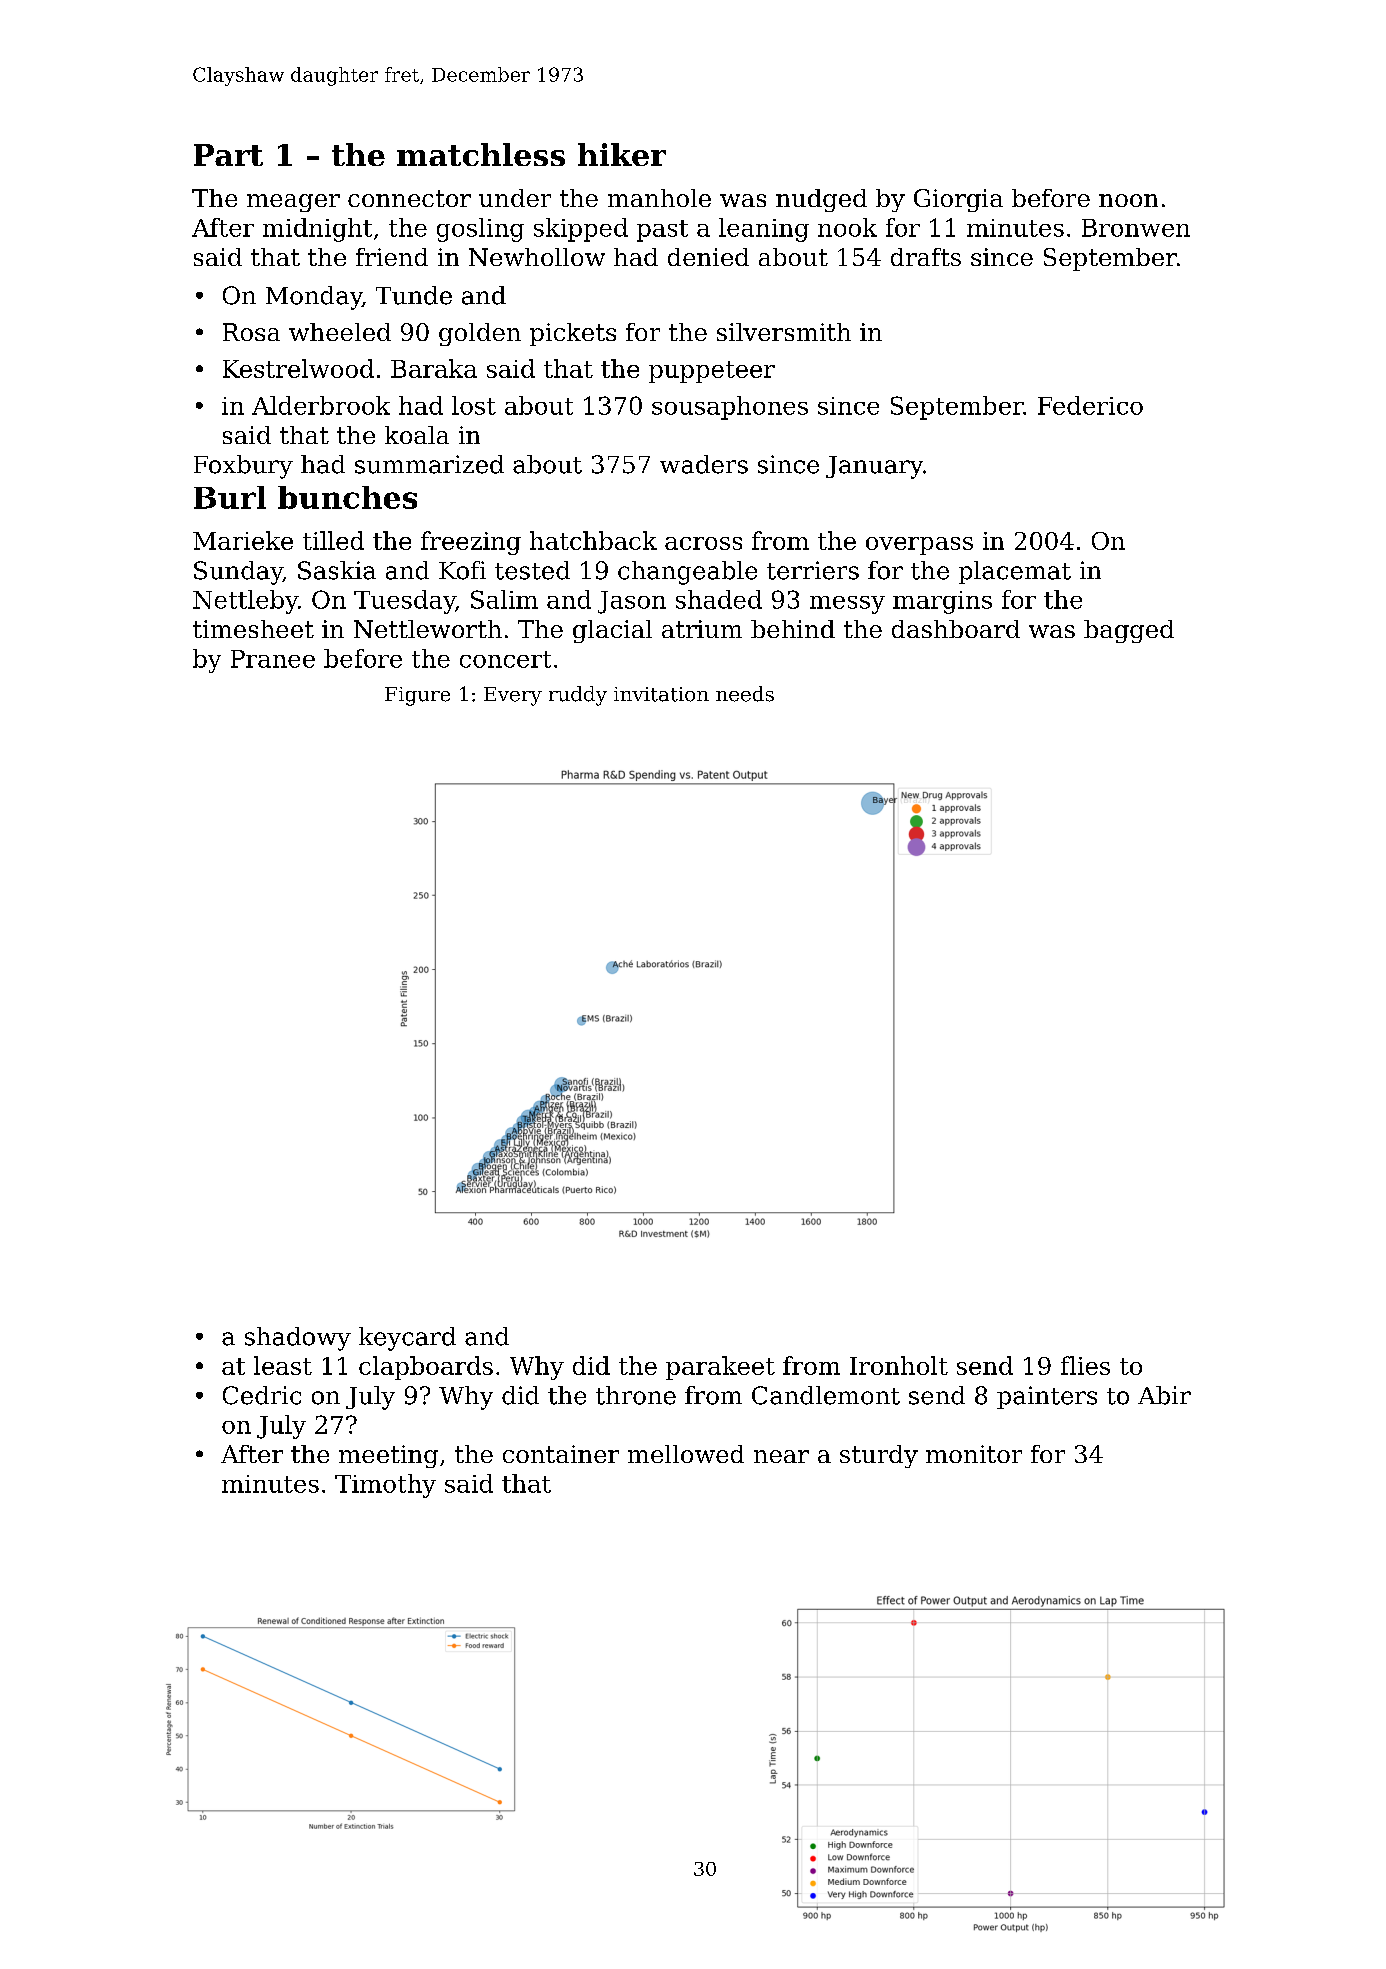  I want to click on meager, so click(293, 203).
